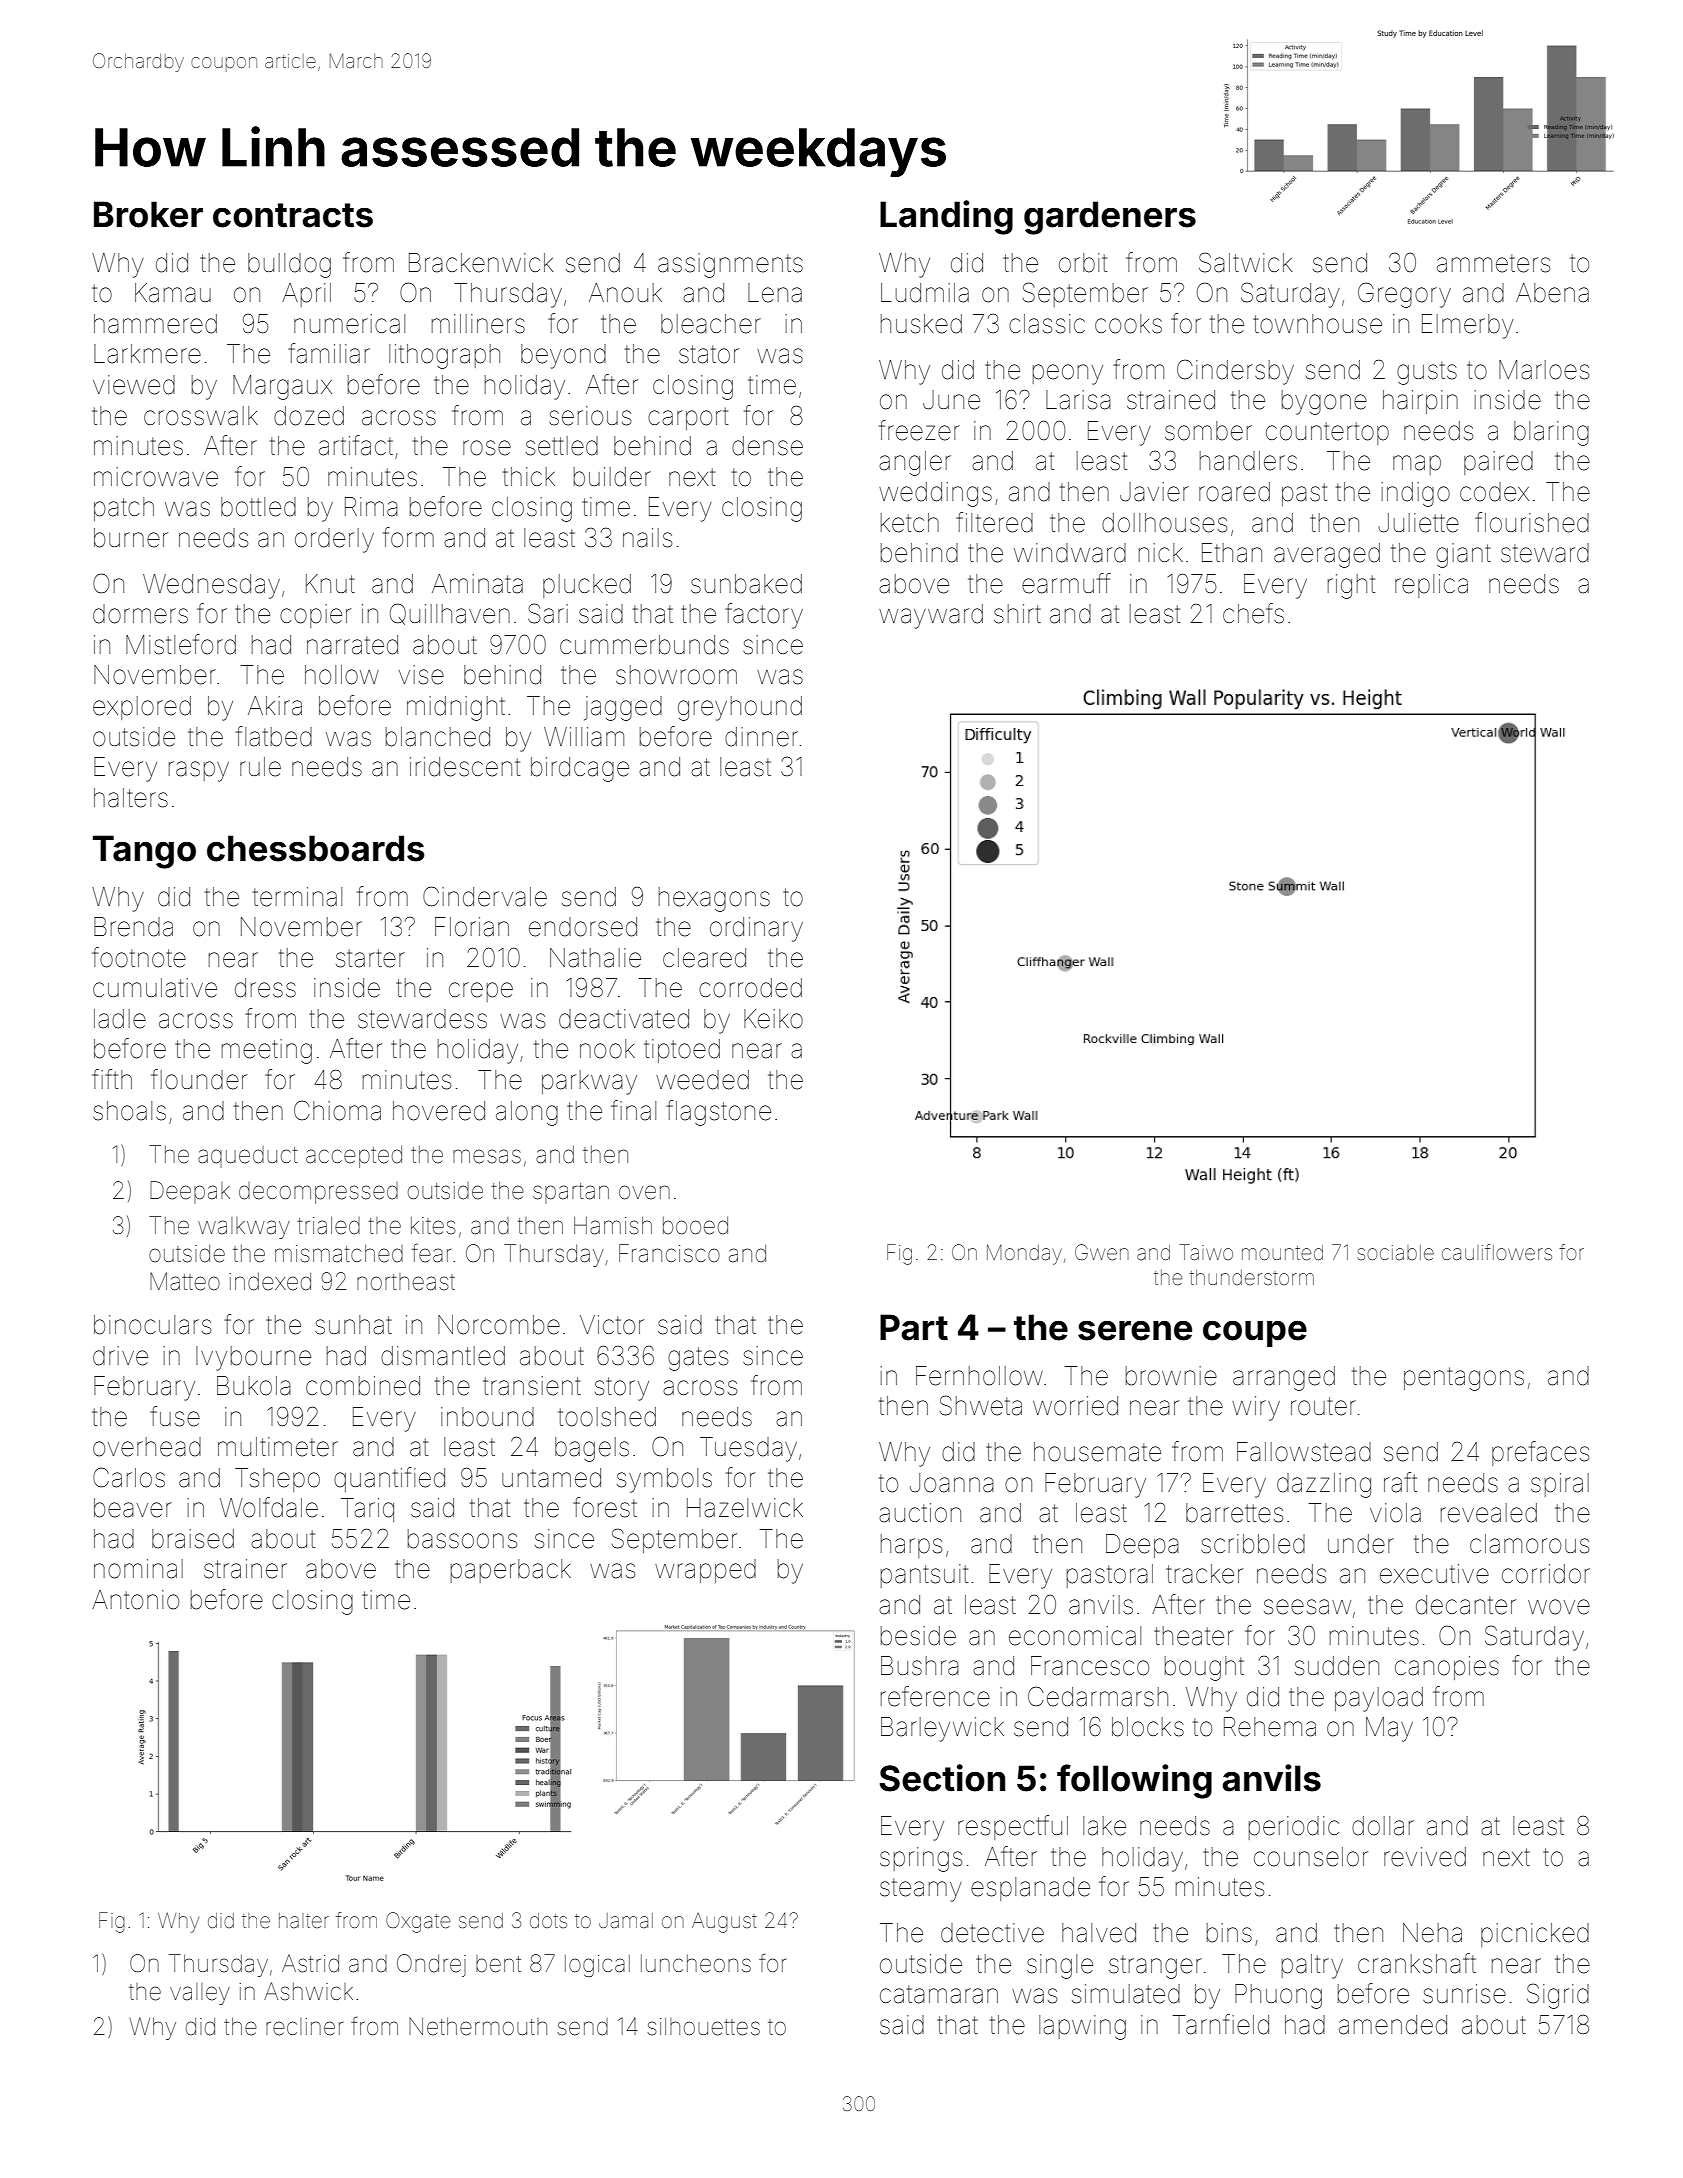  Describe the element at coordinates (624, 1019) in the image. I see `deactivated` at that location.
